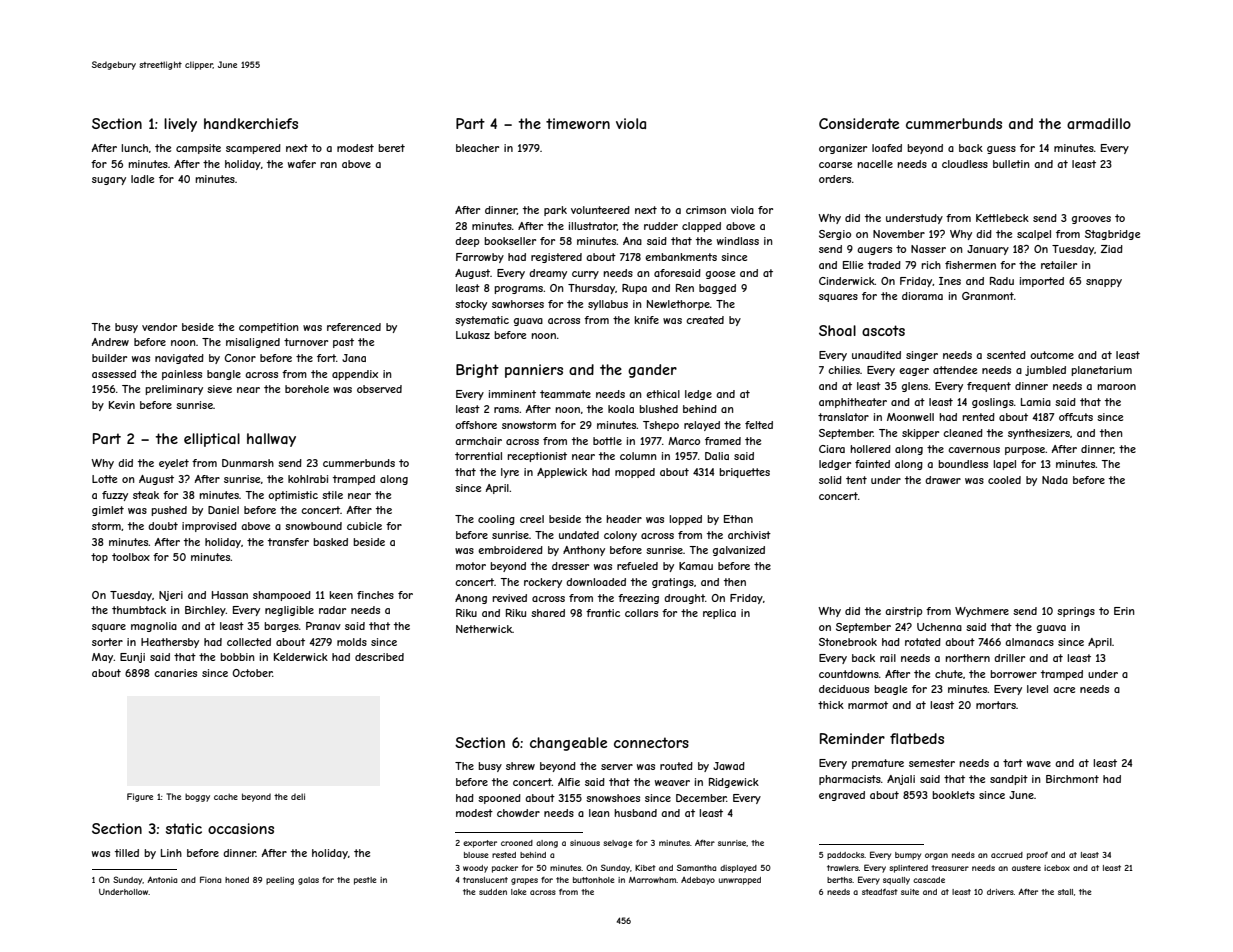 The image size is (1233, 952). What do you see at coordinates (744, 473) in the page?
I see `briquettes` at bounding box center [744, 473].
